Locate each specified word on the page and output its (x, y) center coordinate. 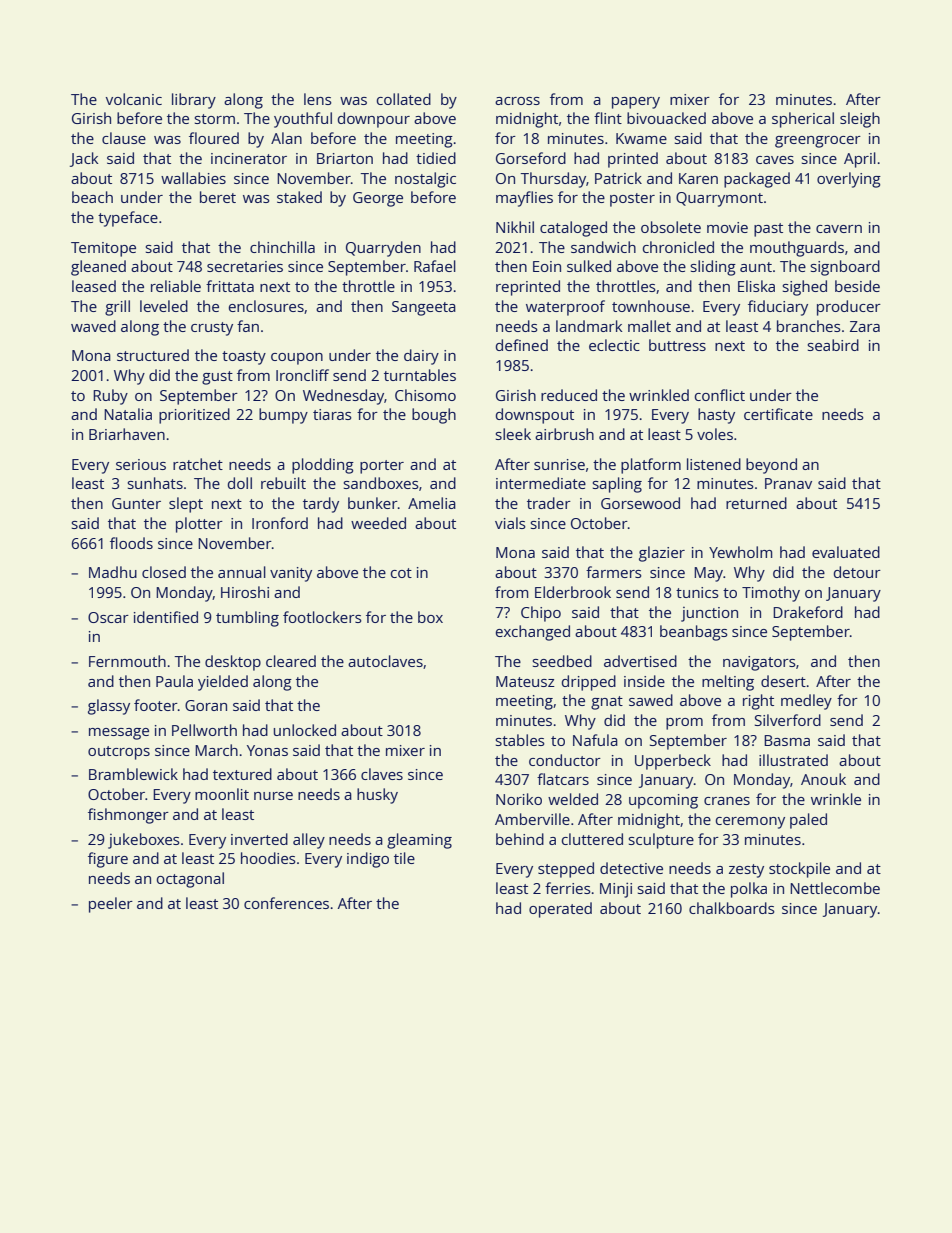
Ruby (110, 397)
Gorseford (531, 158)
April (860, 160)
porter (382, 467)
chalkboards (732, 908)
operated (560, 910)
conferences (286, 903)
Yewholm (740, 552)
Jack (84, 159)
